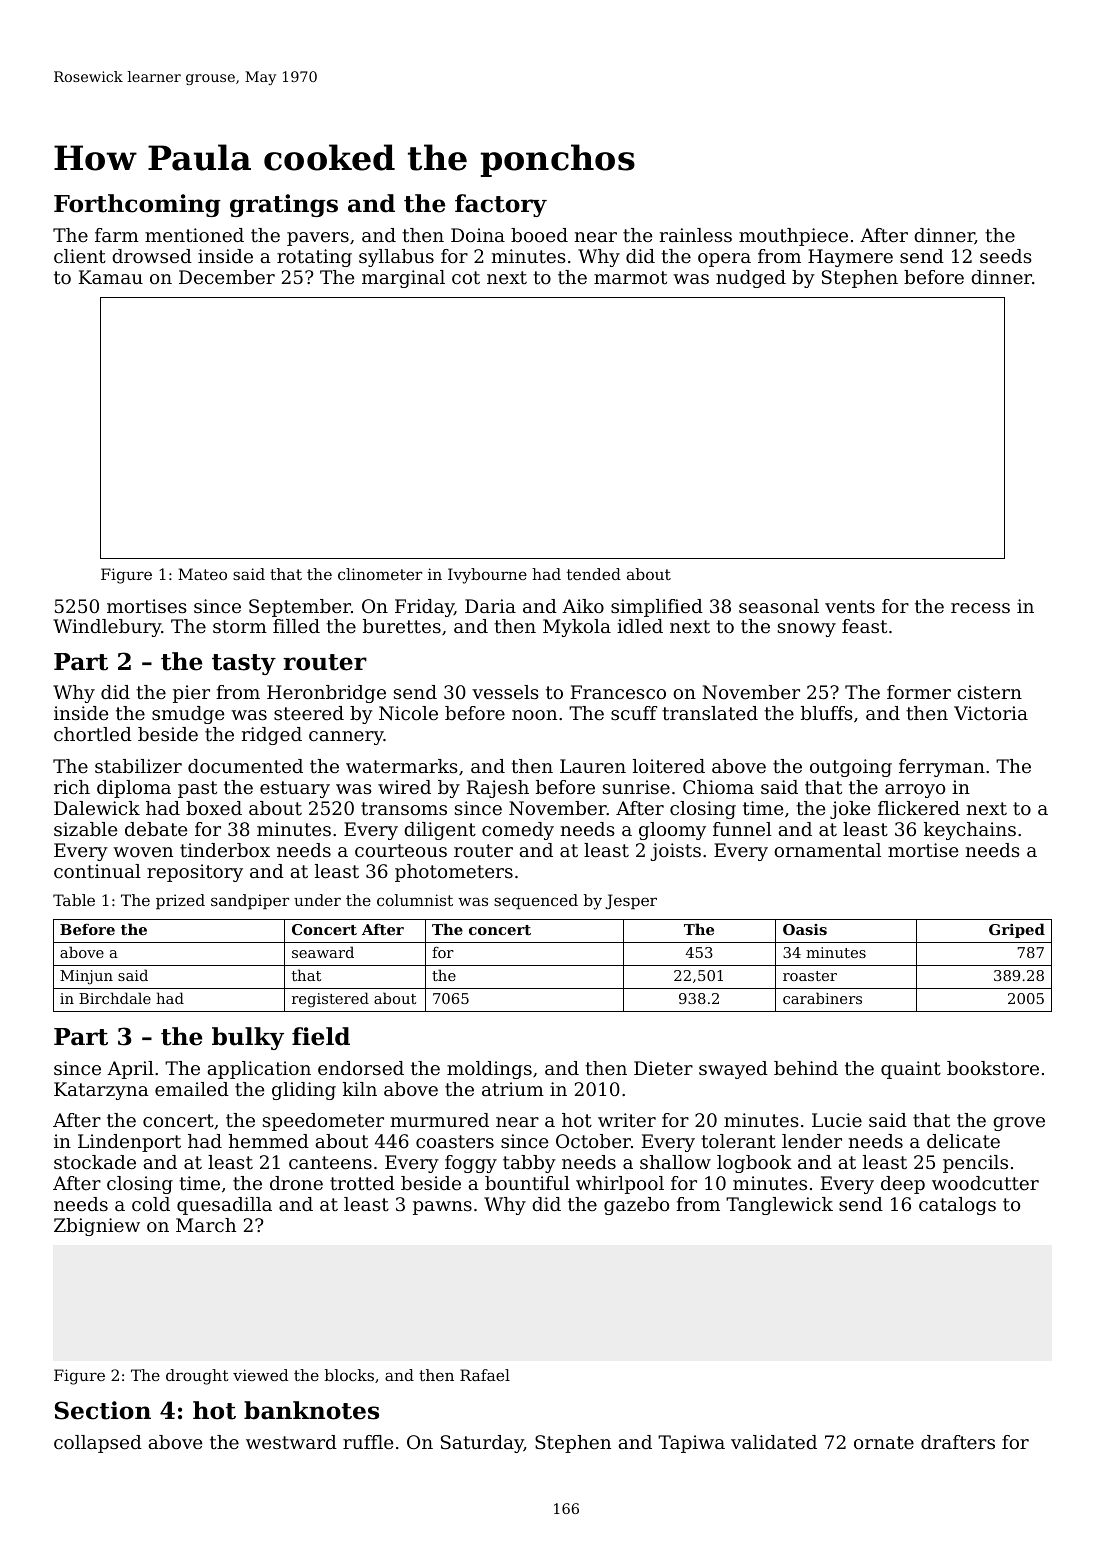 This screenshot has height=1563, width=1105. What do you see at coordinates (779, 606) in the screenshot?
I see `seasonal` at bounding box center [779, 606].
